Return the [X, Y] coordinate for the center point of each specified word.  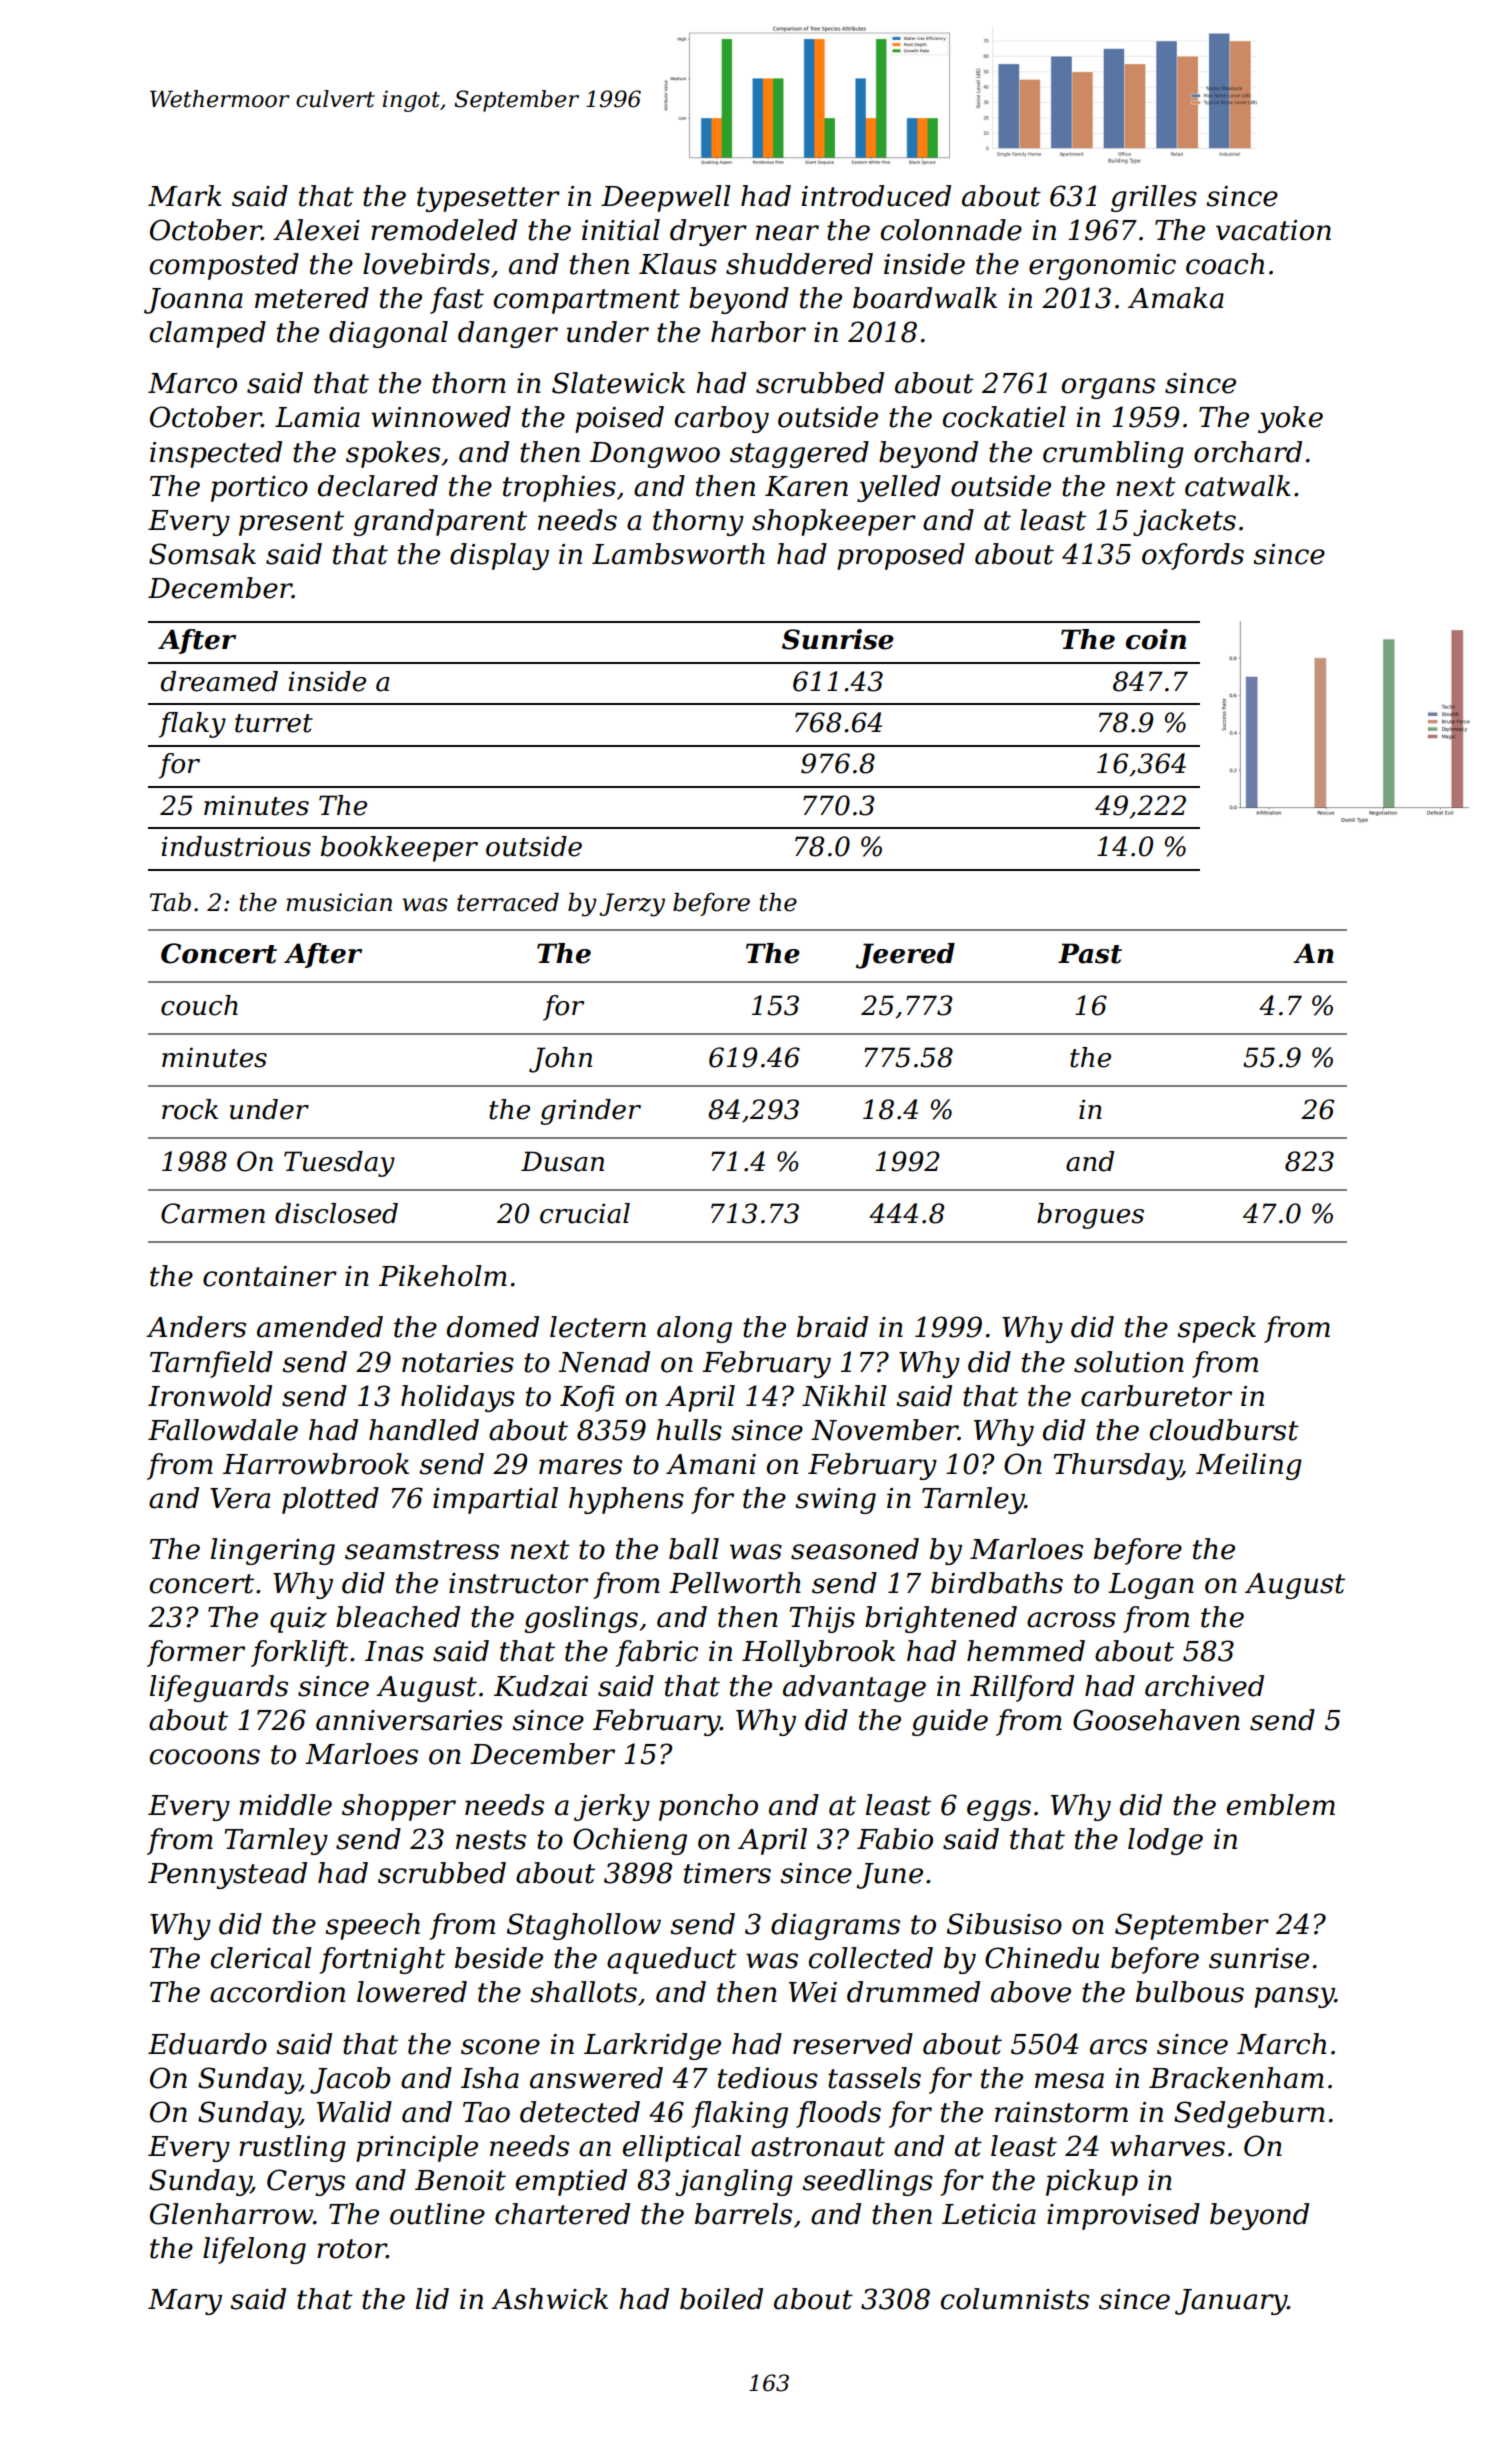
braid [832, 1327]
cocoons [205, 1757]
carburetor [1156, 1396]
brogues [1090, 1216]
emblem [1281, 1805]
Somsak [202, 554]
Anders [196, 1327]
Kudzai [541, 1686]
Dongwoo [655, 455]
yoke [1290, 419]
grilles [1154, 198]
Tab [170, 902]
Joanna [193, 301]
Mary [185, 2302]
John [560, 1060]
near [787, 233]
